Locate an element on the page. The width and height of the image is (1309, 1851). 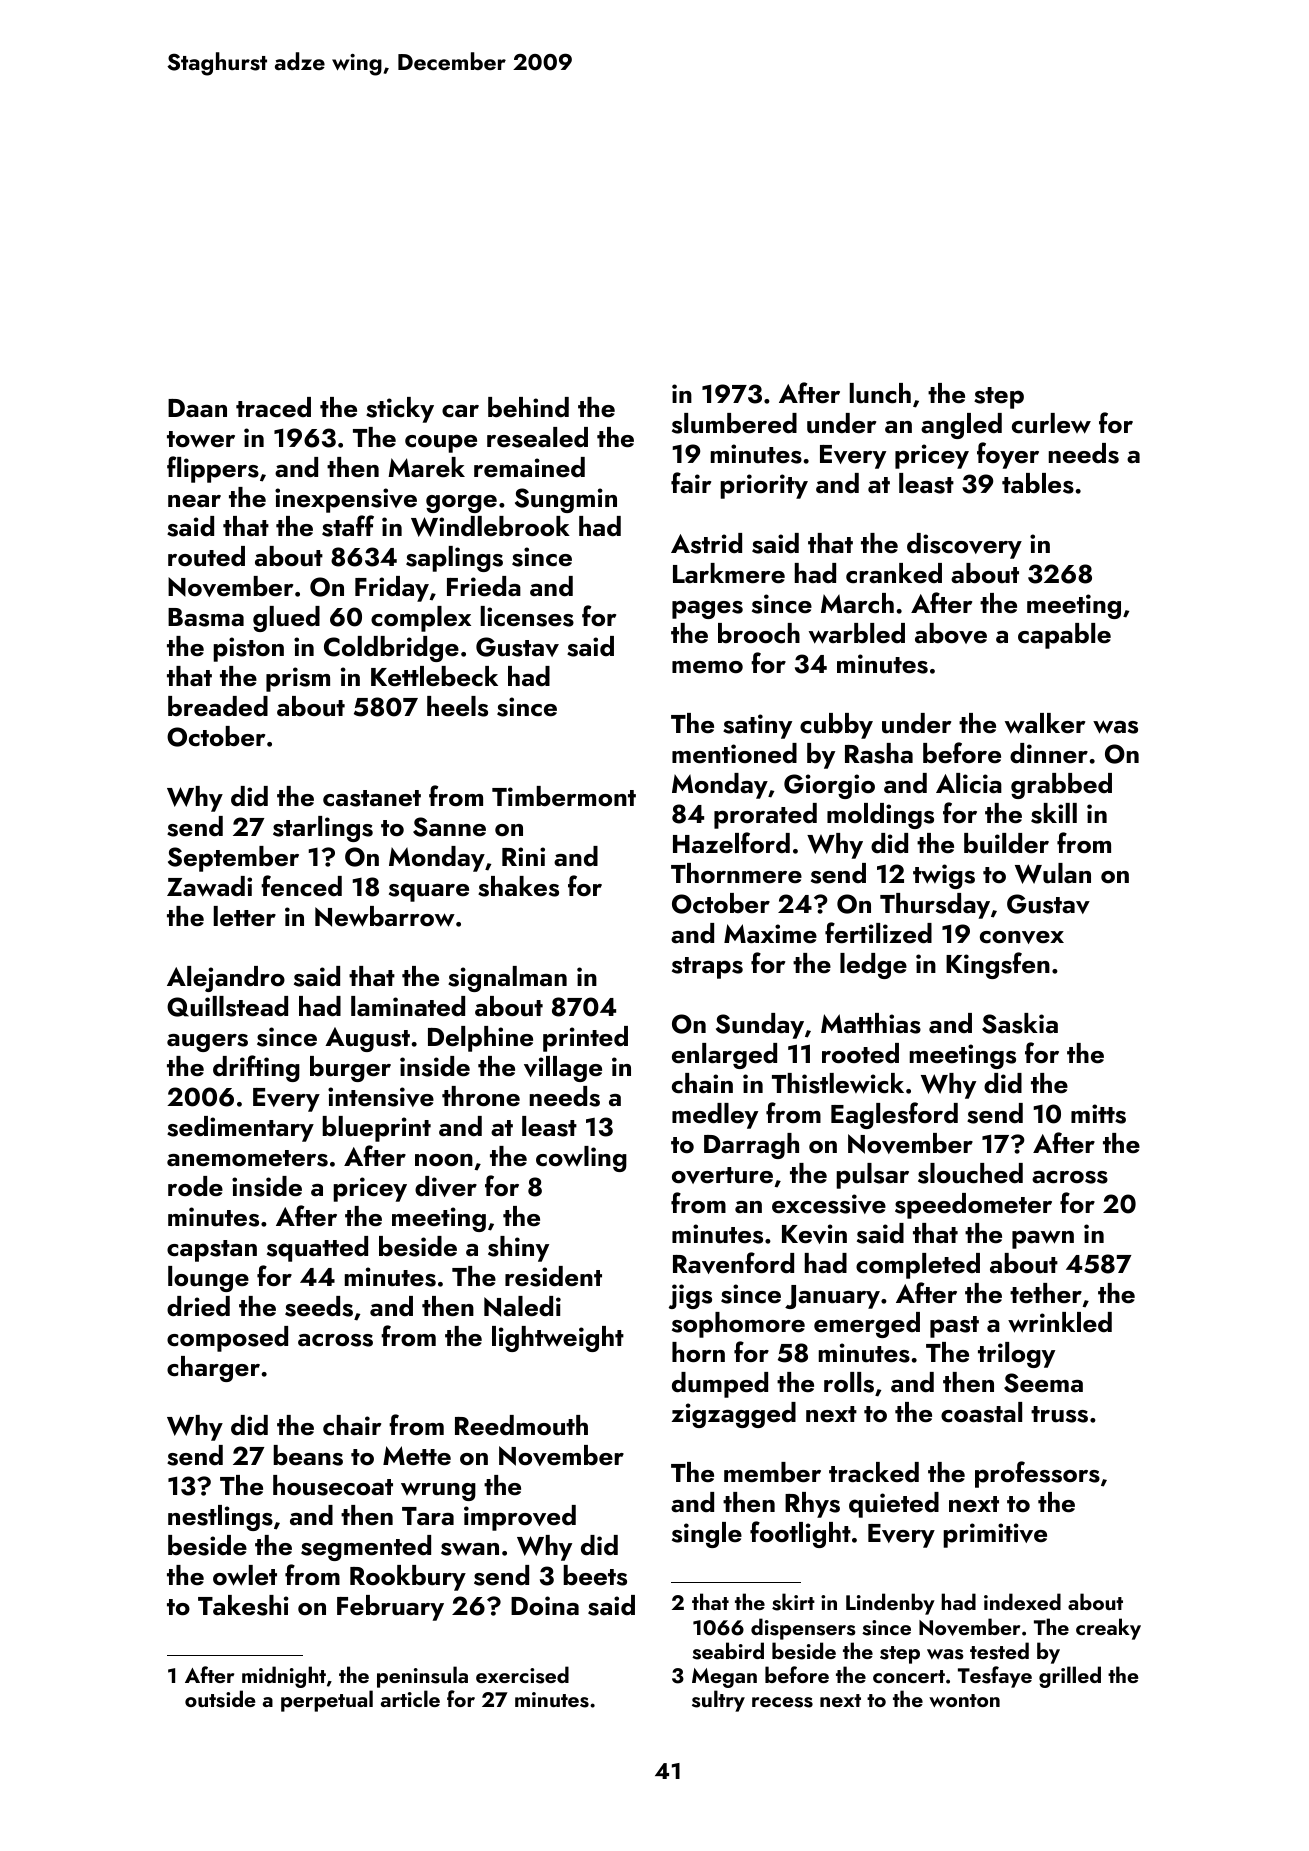
Daan is located at coordinates (197, 408).
